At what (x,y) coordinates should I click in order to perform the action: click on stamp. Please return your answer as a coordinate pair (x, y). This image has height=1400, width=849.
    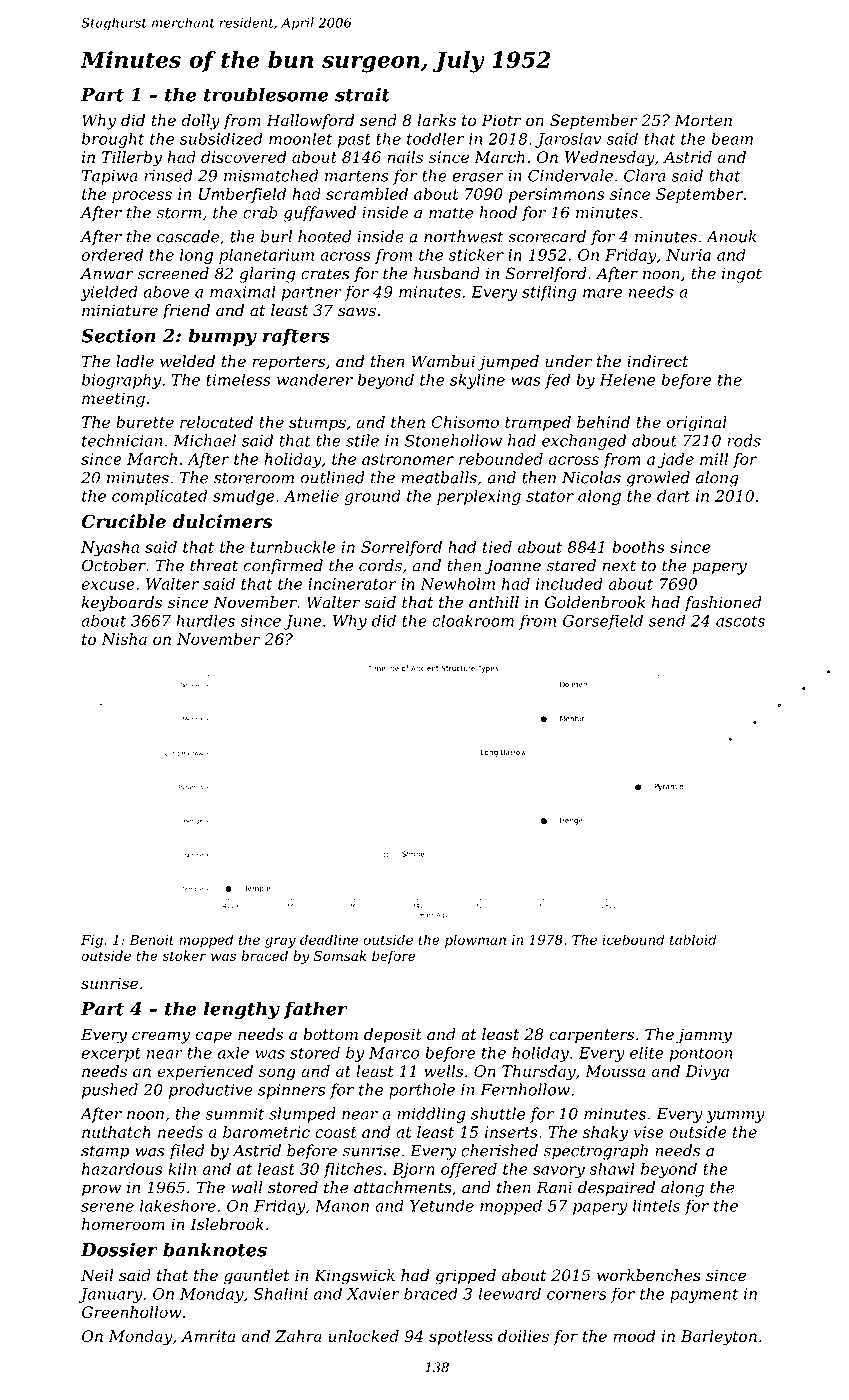
    Looking at the image, I should click on (105, 1152).
